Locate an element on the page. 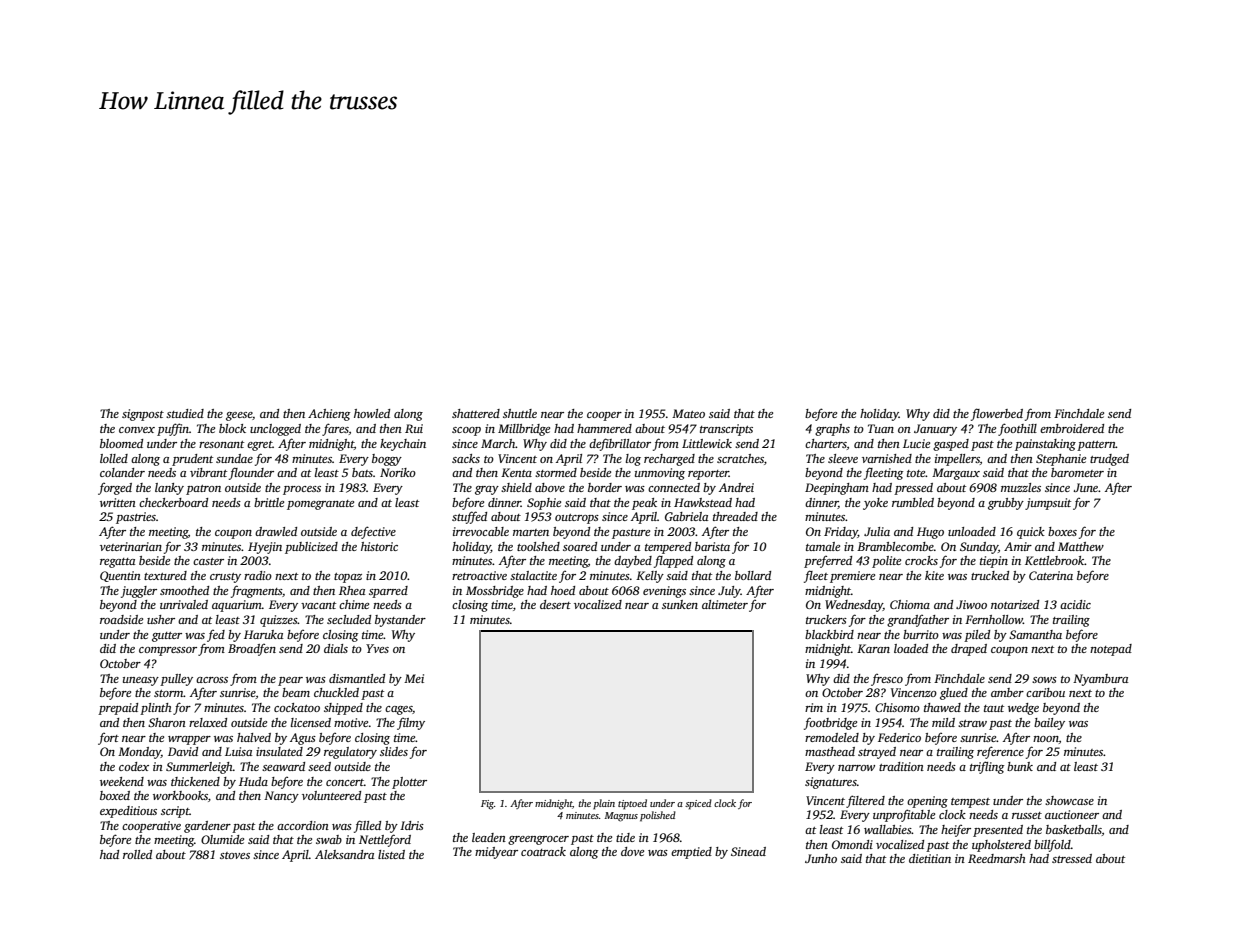  cockatoo is located at coordinates (297, 707).
